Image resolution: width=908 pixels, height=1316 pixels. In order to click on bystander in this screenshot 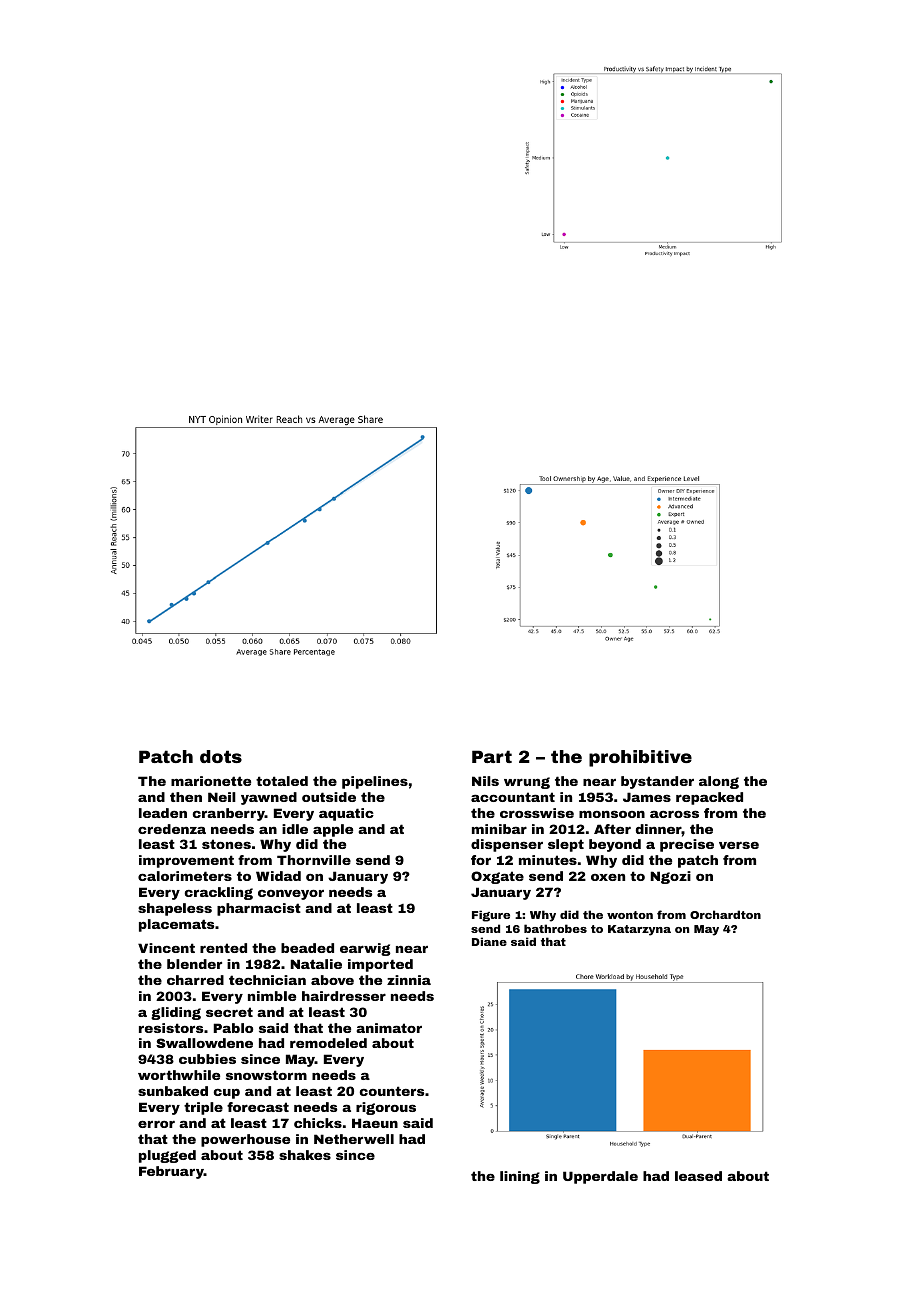, I will do `click(657, 782)`.
